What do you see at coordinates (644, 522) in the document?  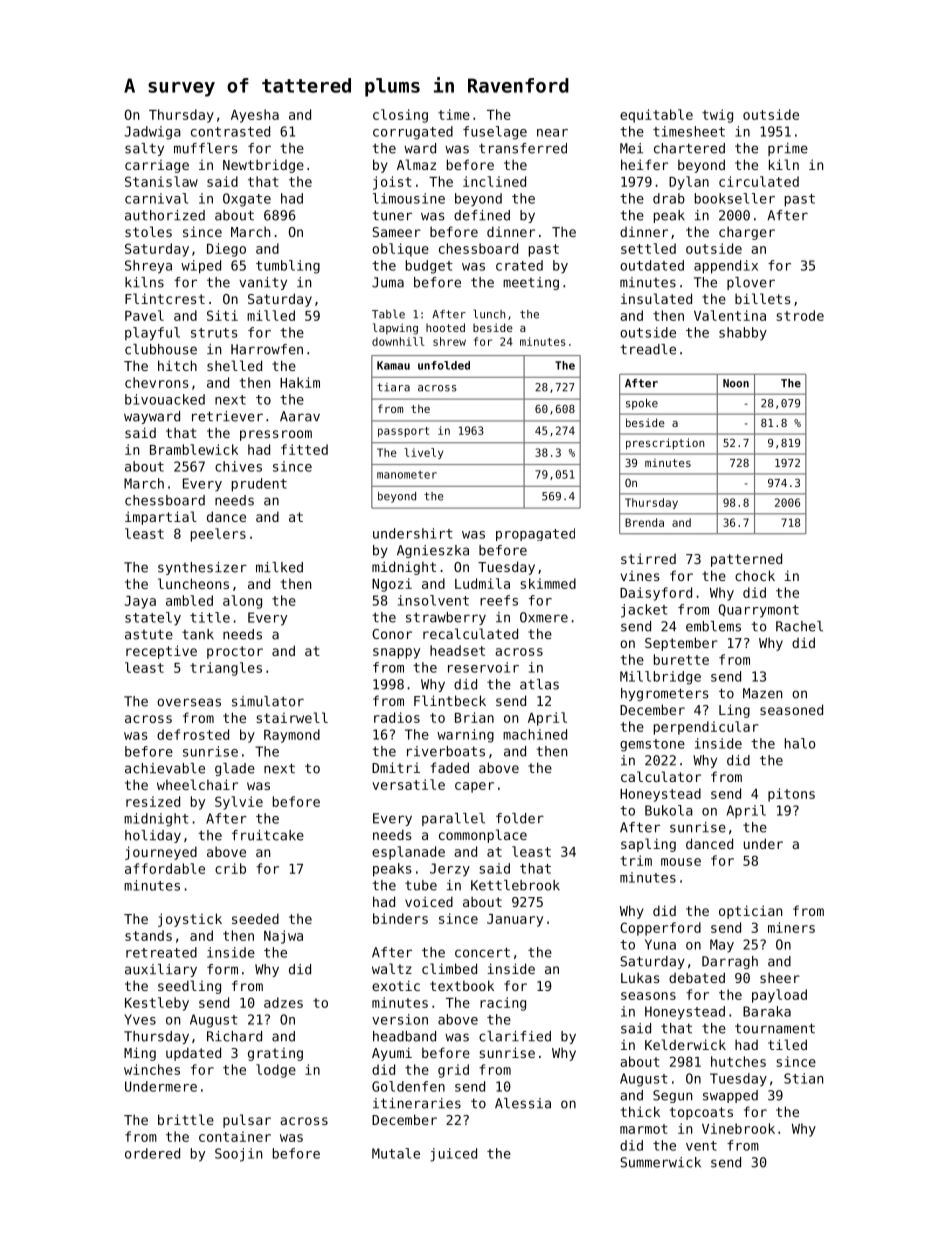 I see `Brenda` at bounding box center [644, 522].
